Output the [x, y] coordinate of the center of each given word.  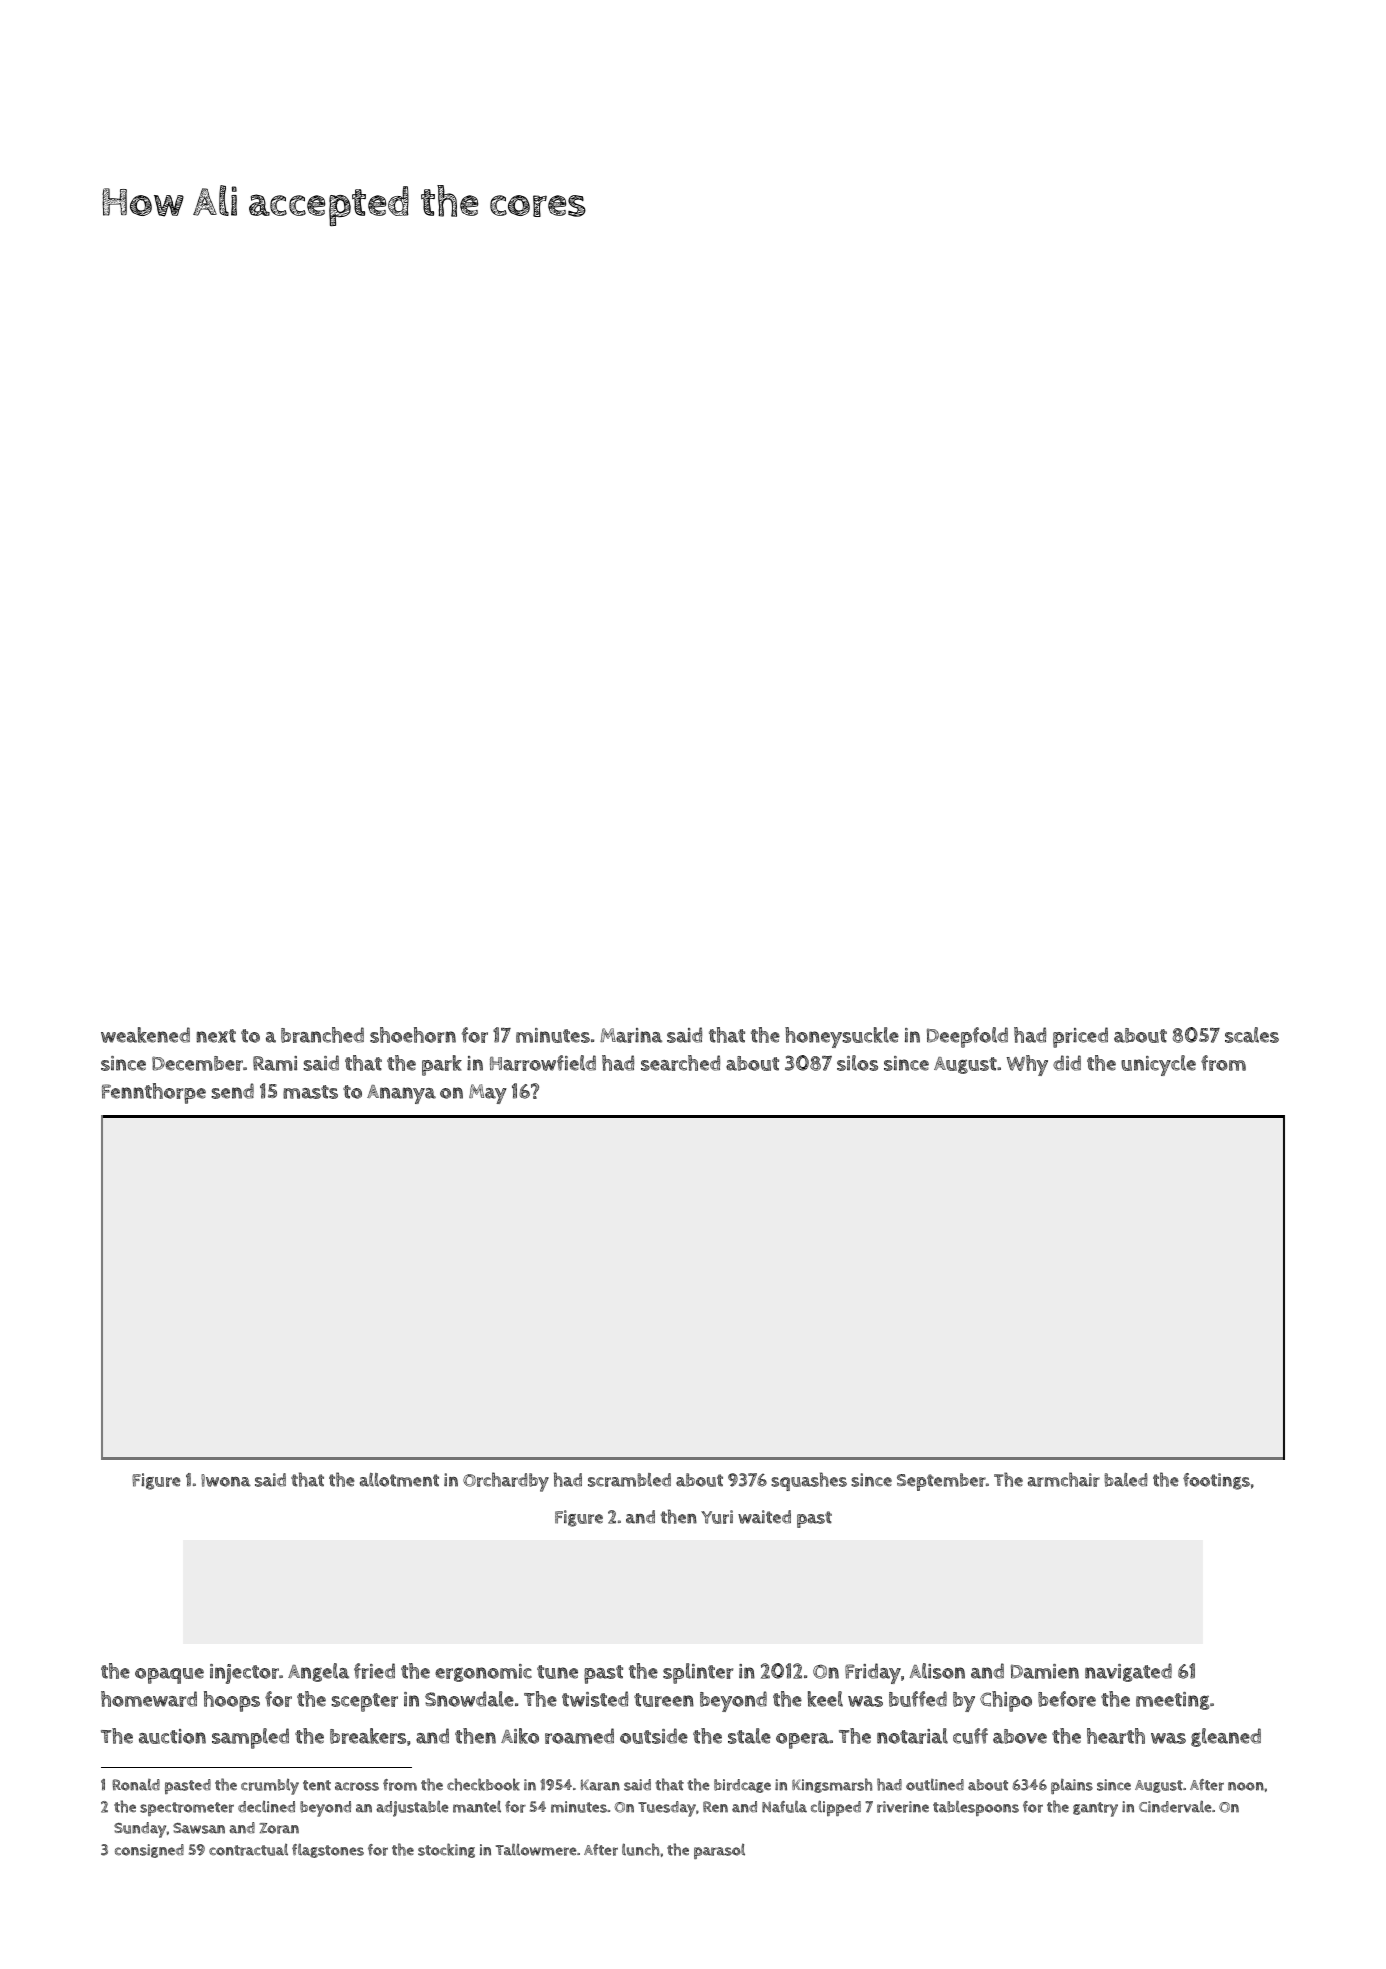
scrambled [629, 1480]
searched [680, 1063]
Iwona [226, 1480]
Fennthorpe [154, 1093]
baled [1126, 1480]
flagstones [328, 1850]
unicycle [1158, 1065]
